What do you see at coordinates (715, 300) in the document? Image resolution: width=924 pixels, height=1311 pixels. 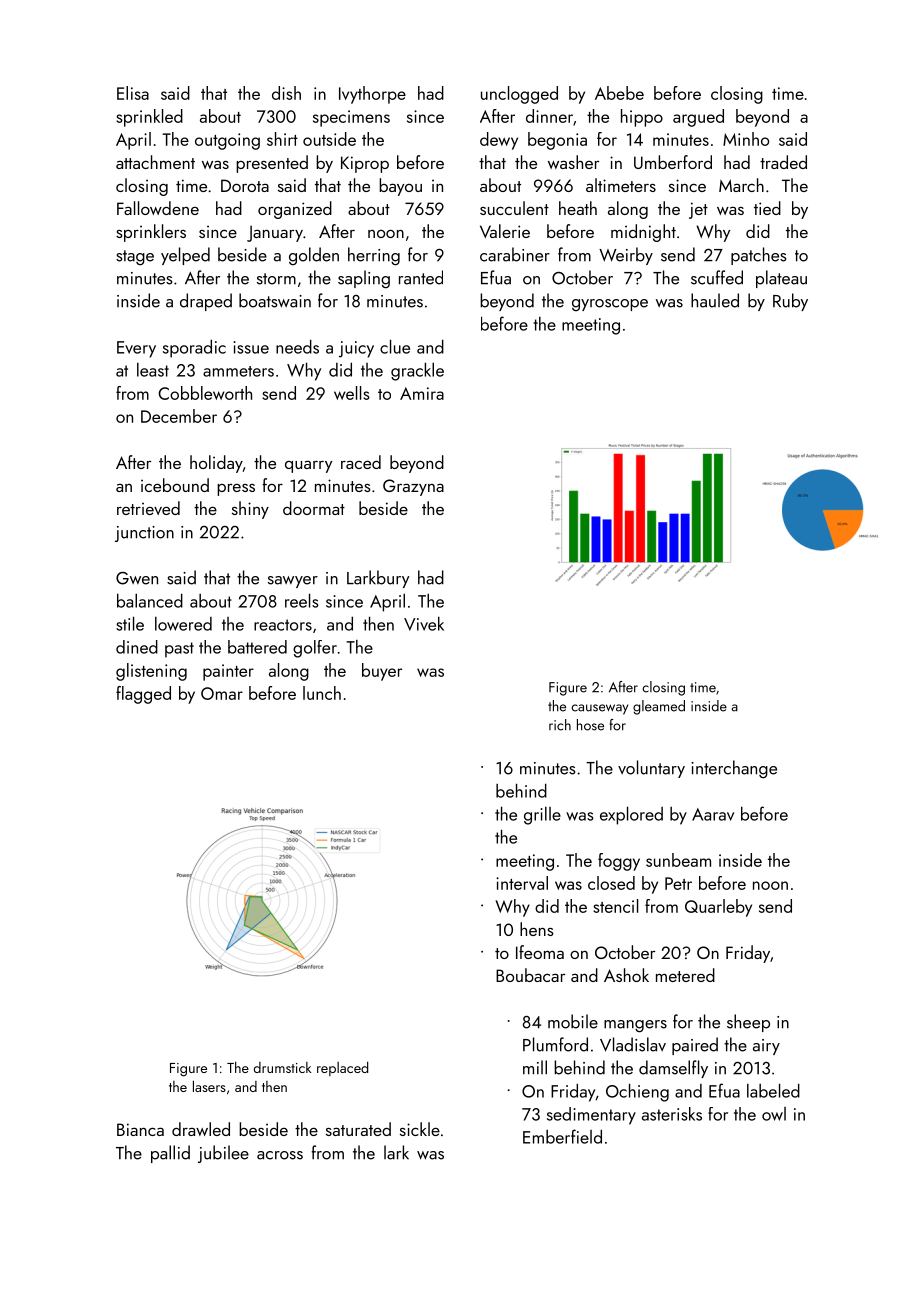 I see `hauled` at bounding box center [715, 300].
